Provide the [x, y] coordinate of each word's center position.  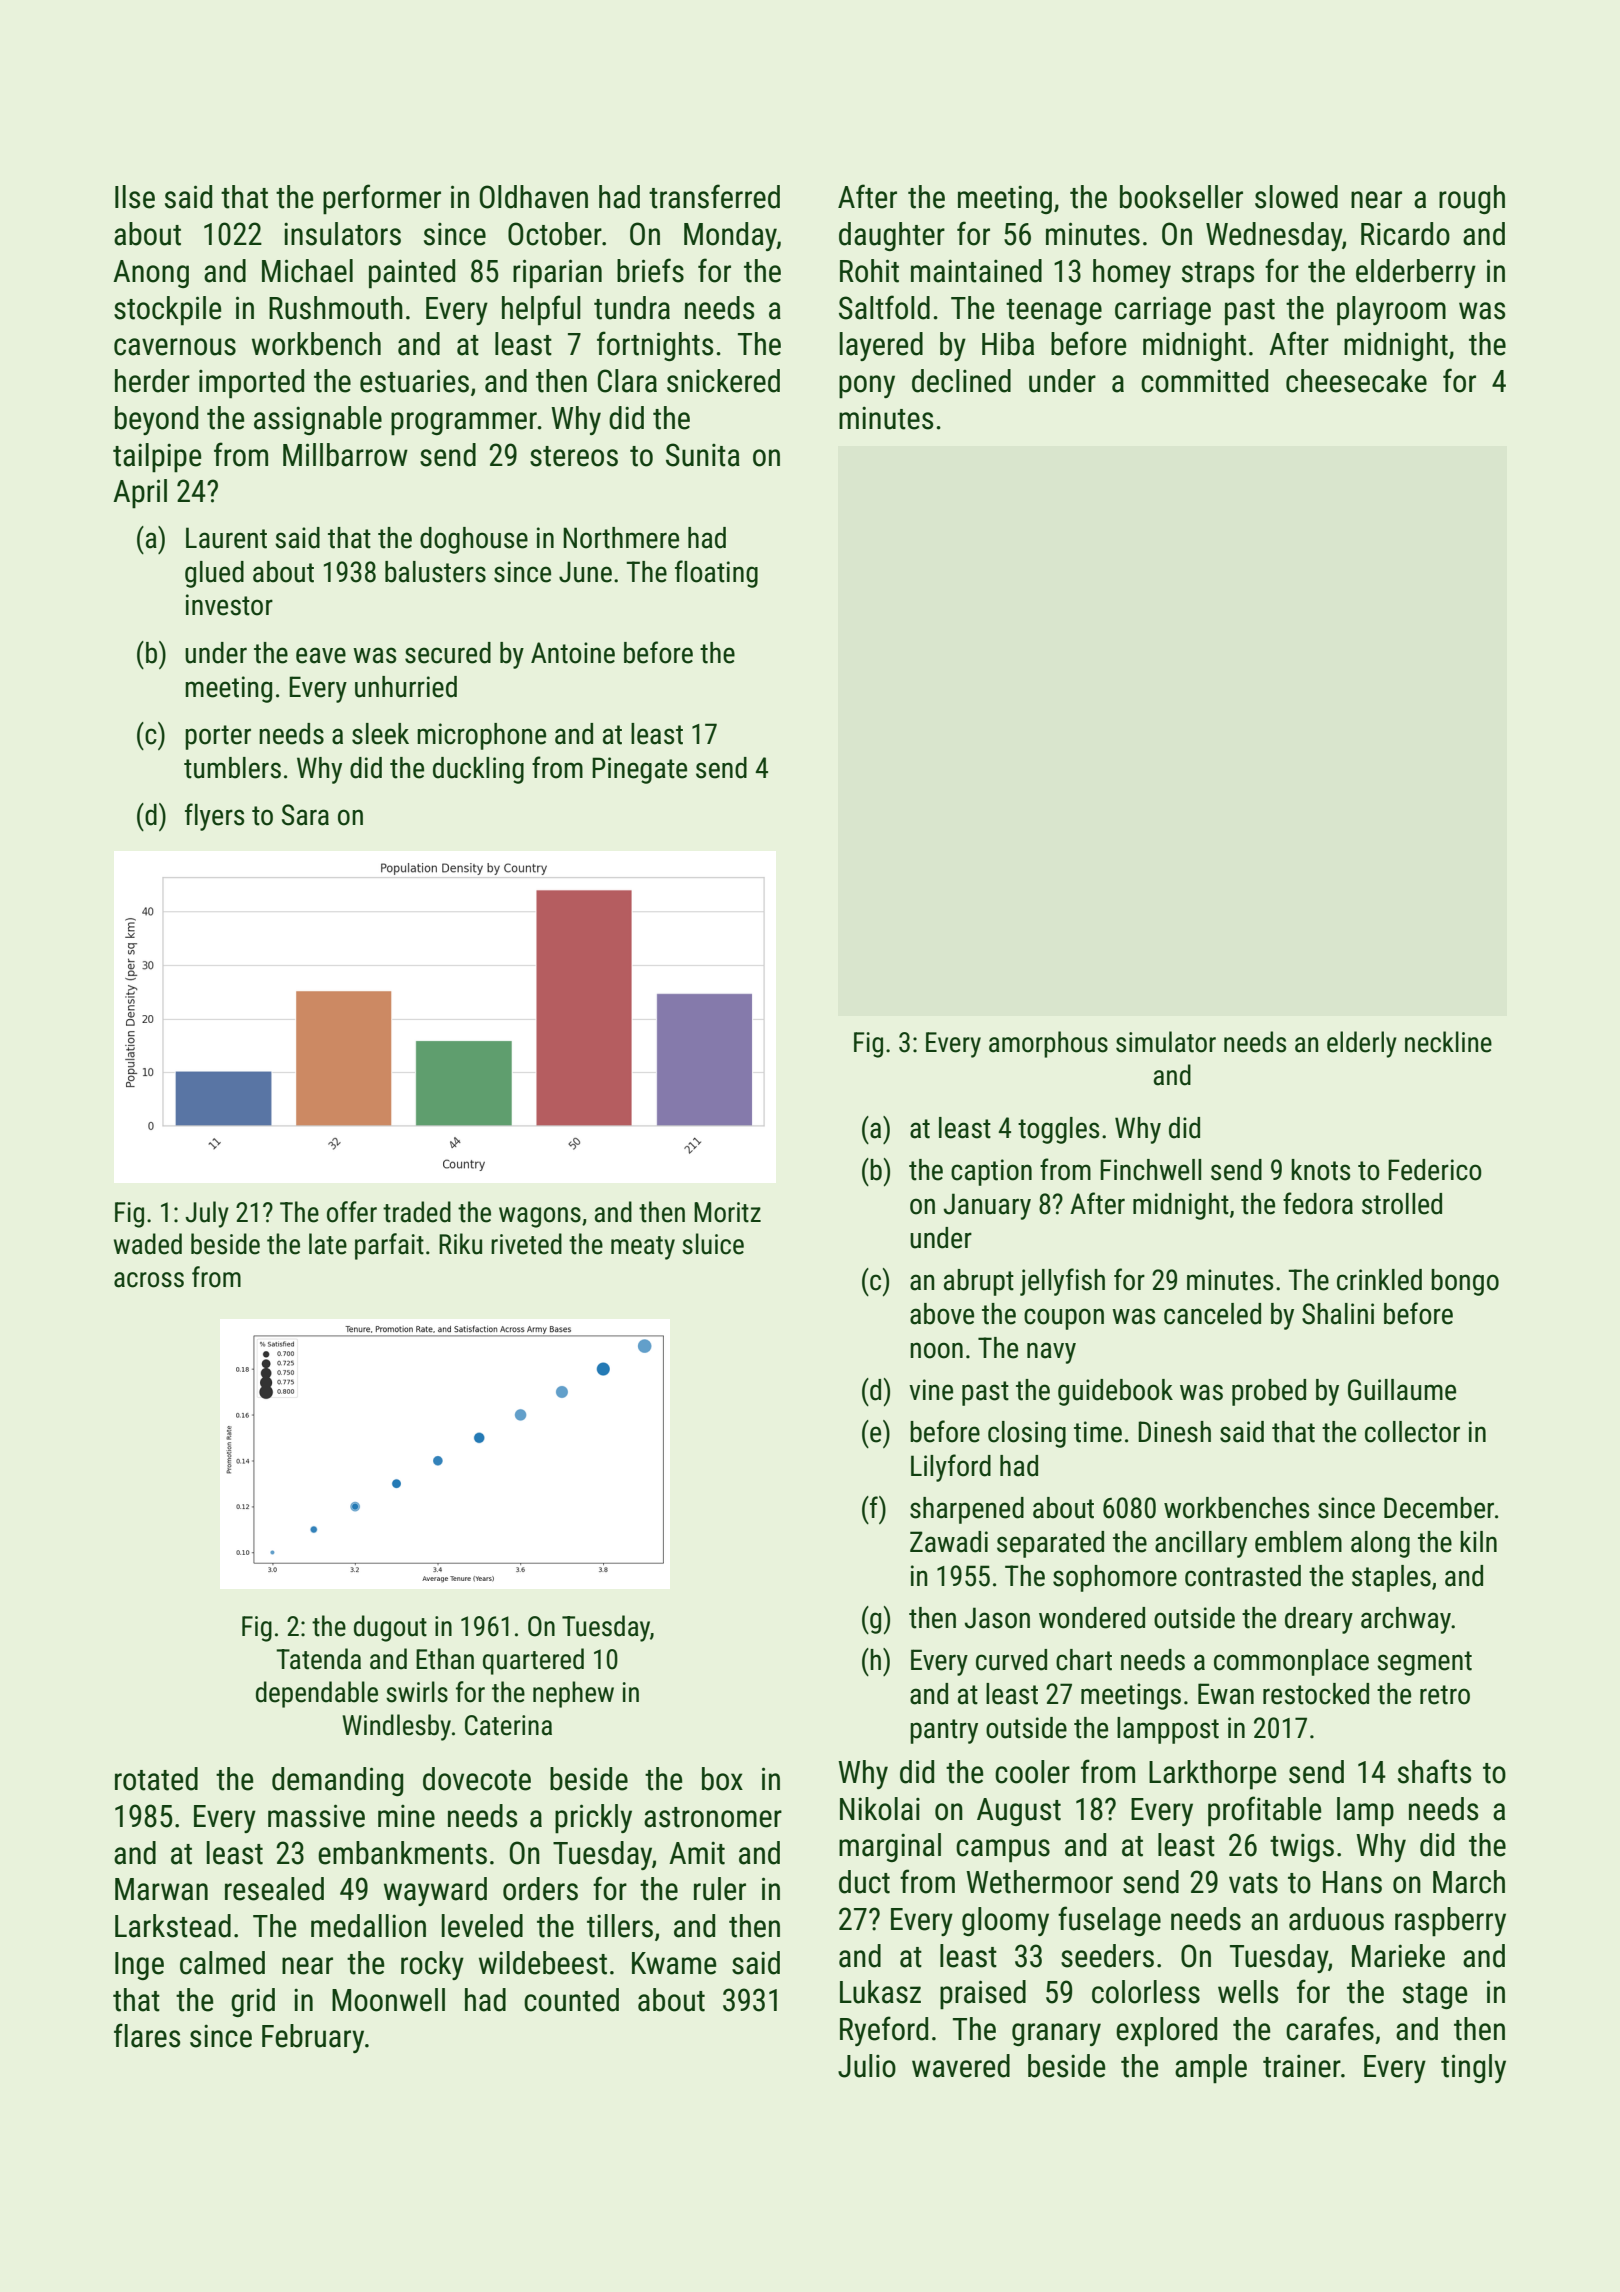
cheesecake [1356, 381]
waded [148, 1244]
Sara [305, 815]
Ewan [1226, 1694]
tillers [620, 1926]
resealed [274, 1889]
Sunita [703, 455]
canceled [1212, 1314]
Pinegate [639, 770]
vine [931, 1390]
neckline [1448, 1042]
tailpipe [157, 458]
